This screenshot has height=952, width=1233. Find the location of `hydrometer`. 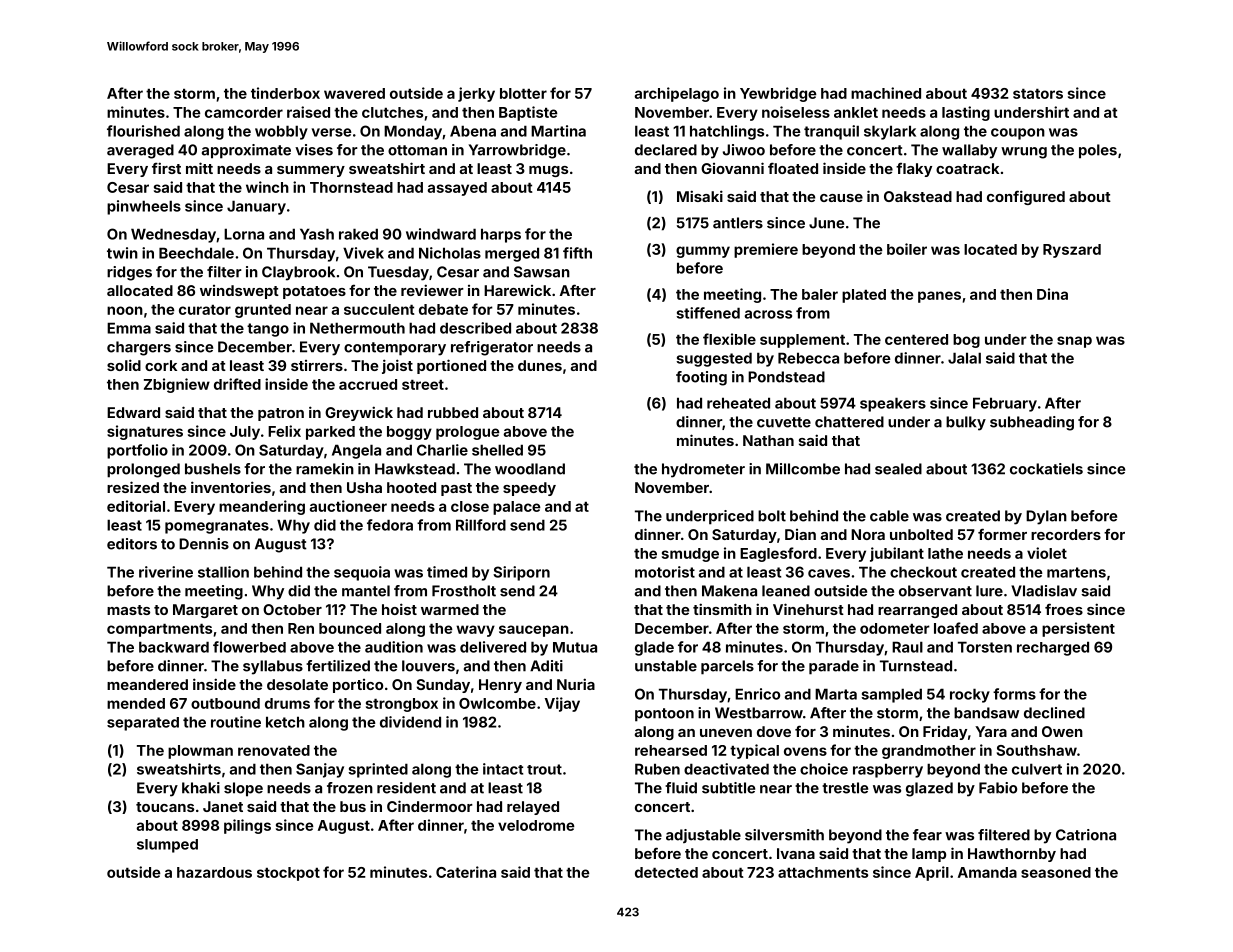

hydrometer is located at coordinates (703, 470).
